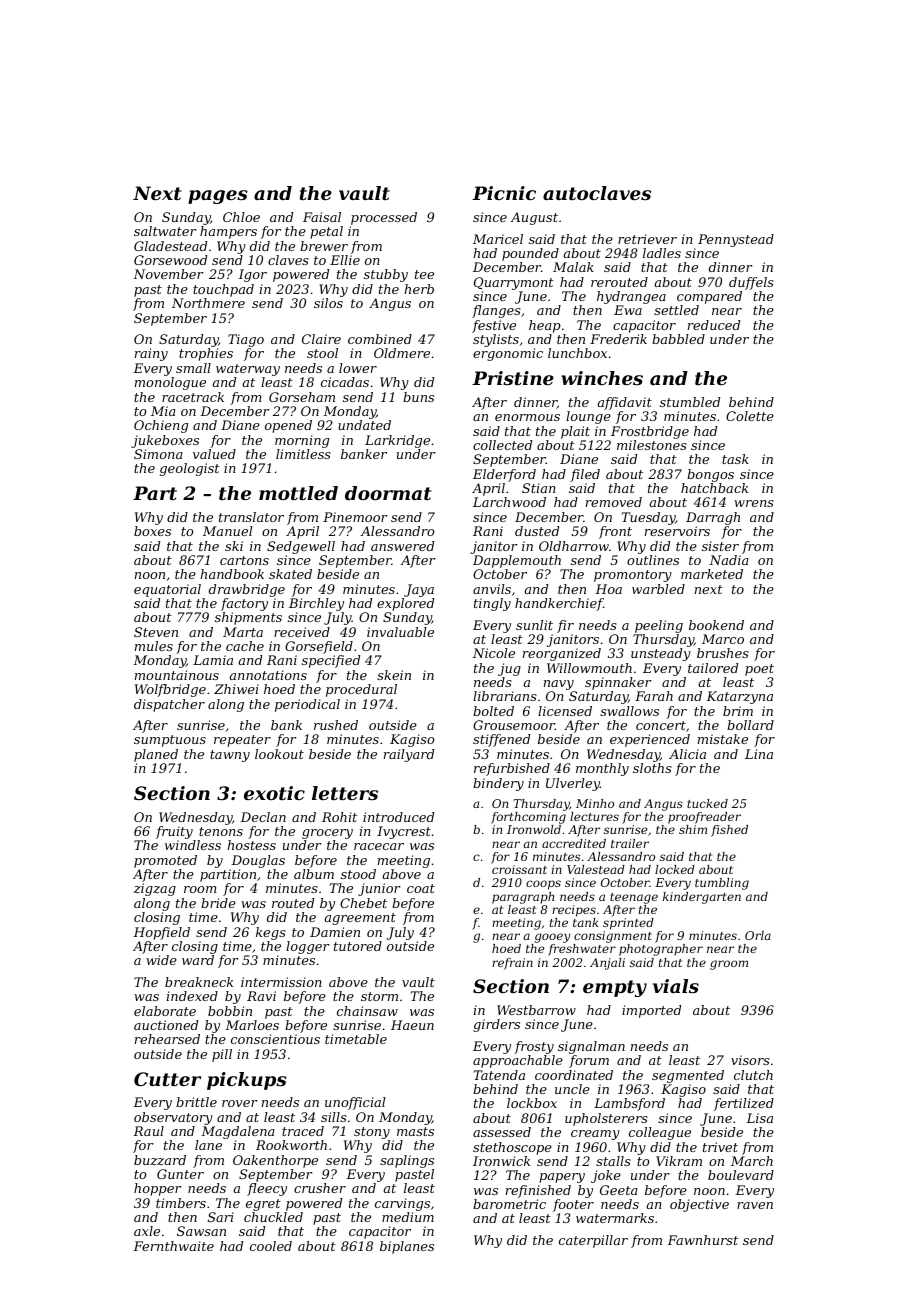 Image resolution: width=908 pixels, height=1316 pixels. Describe the element at coordinates (629, 1104) in the image. I see `Lambsford` at that location.
